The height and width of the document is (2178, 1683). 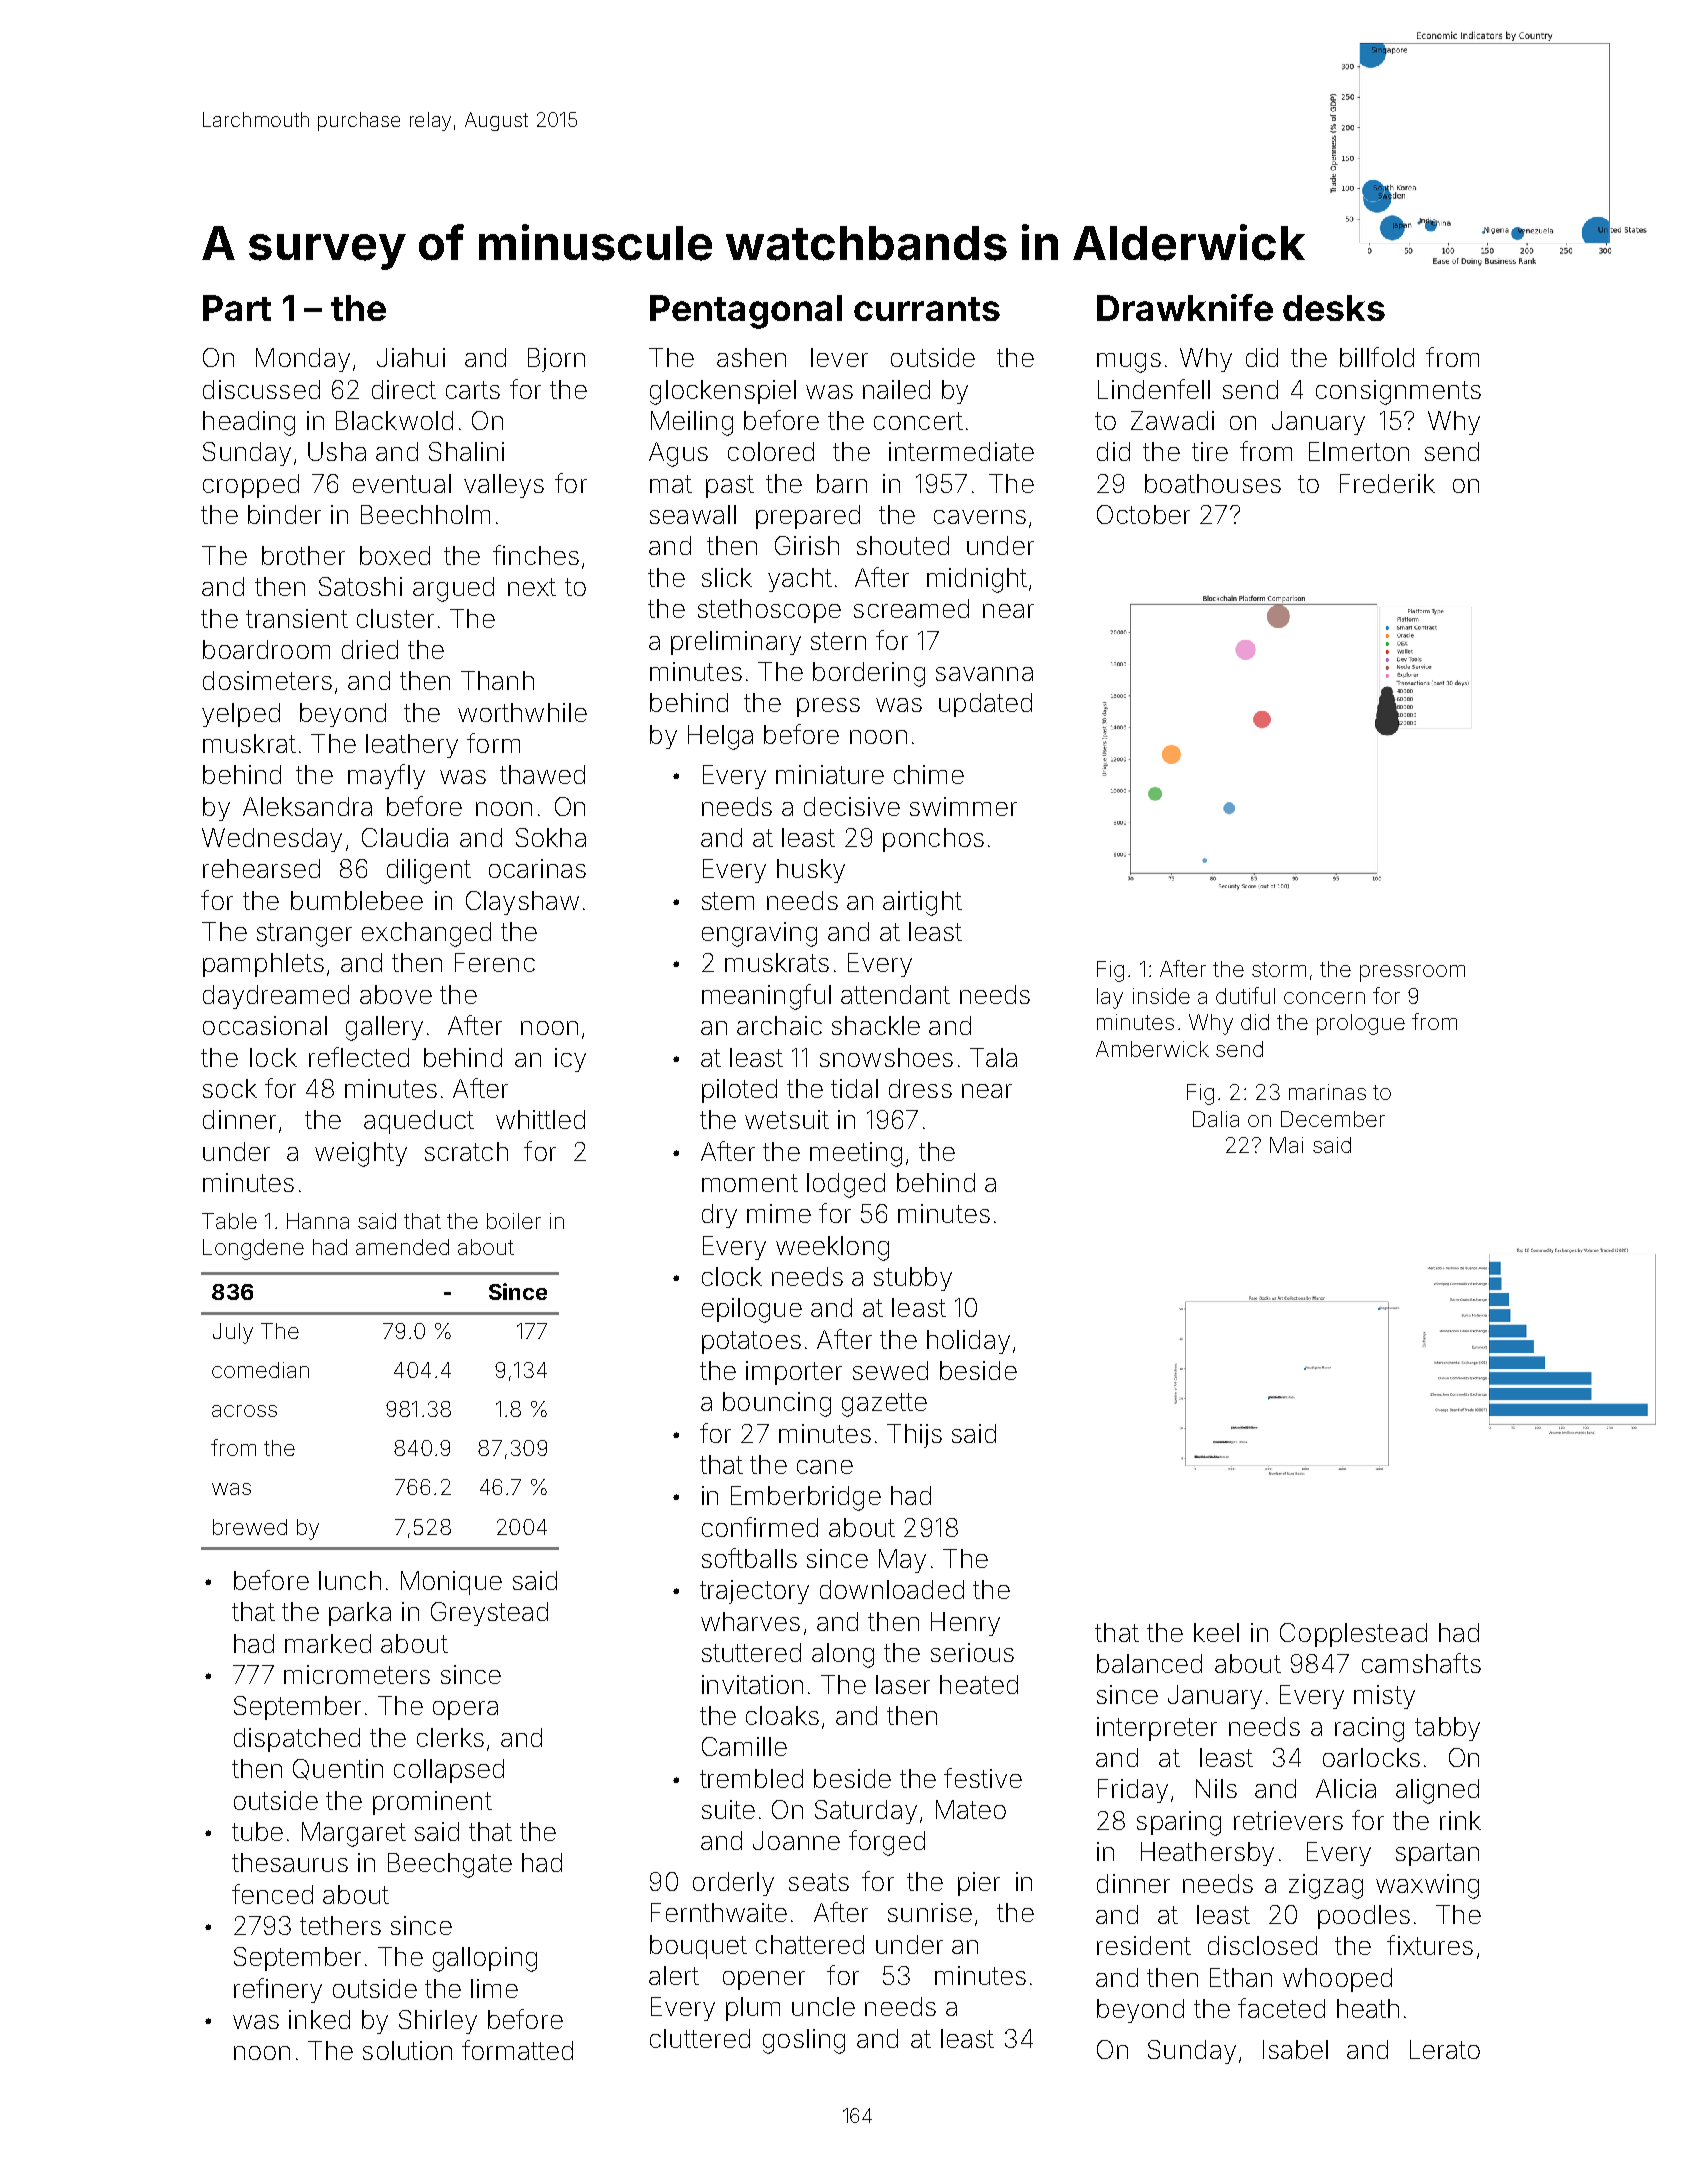 I want to click on fenced, so click(x=272, y=1894).
